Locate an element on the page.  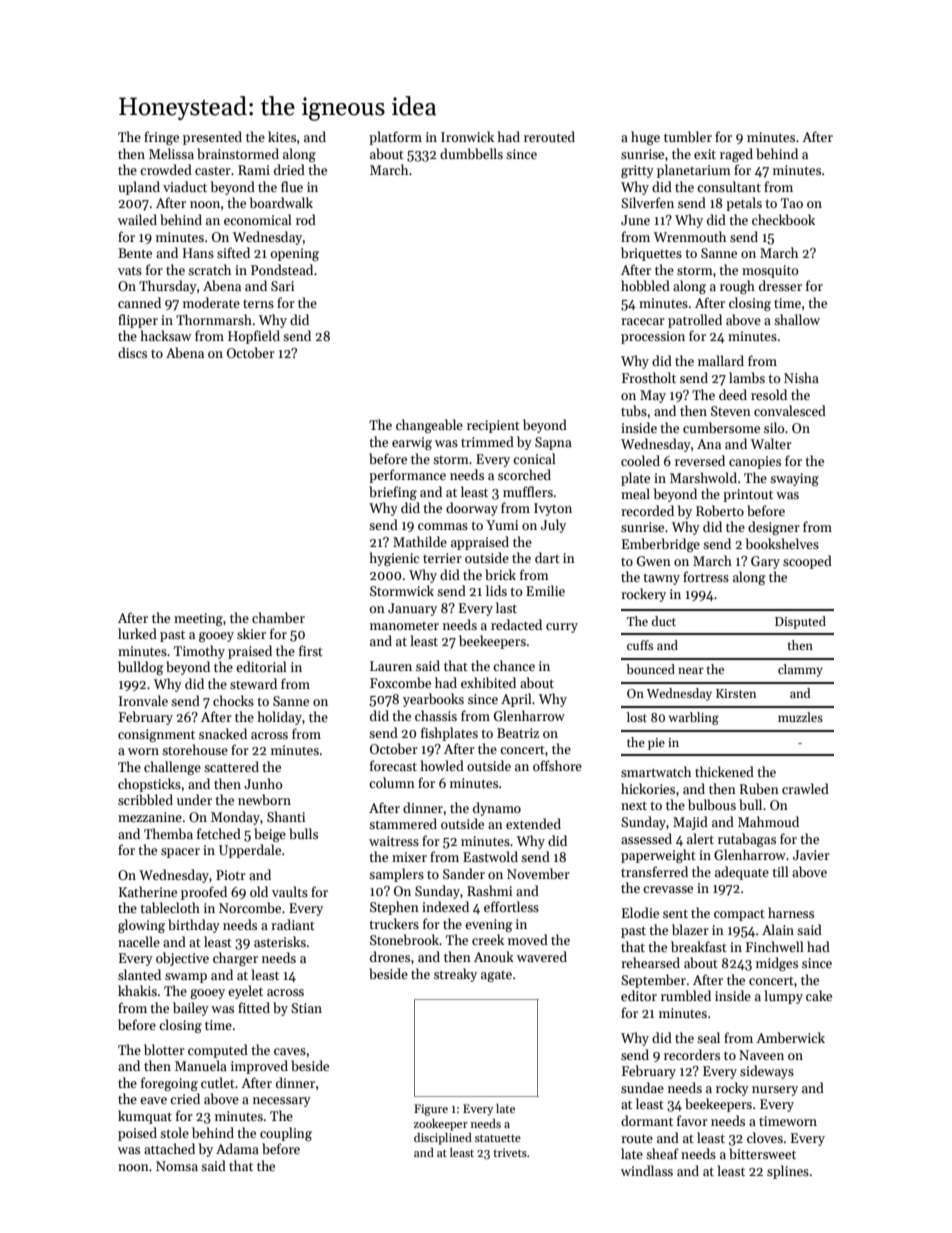
streaky is located at coordinates (455, 975).
